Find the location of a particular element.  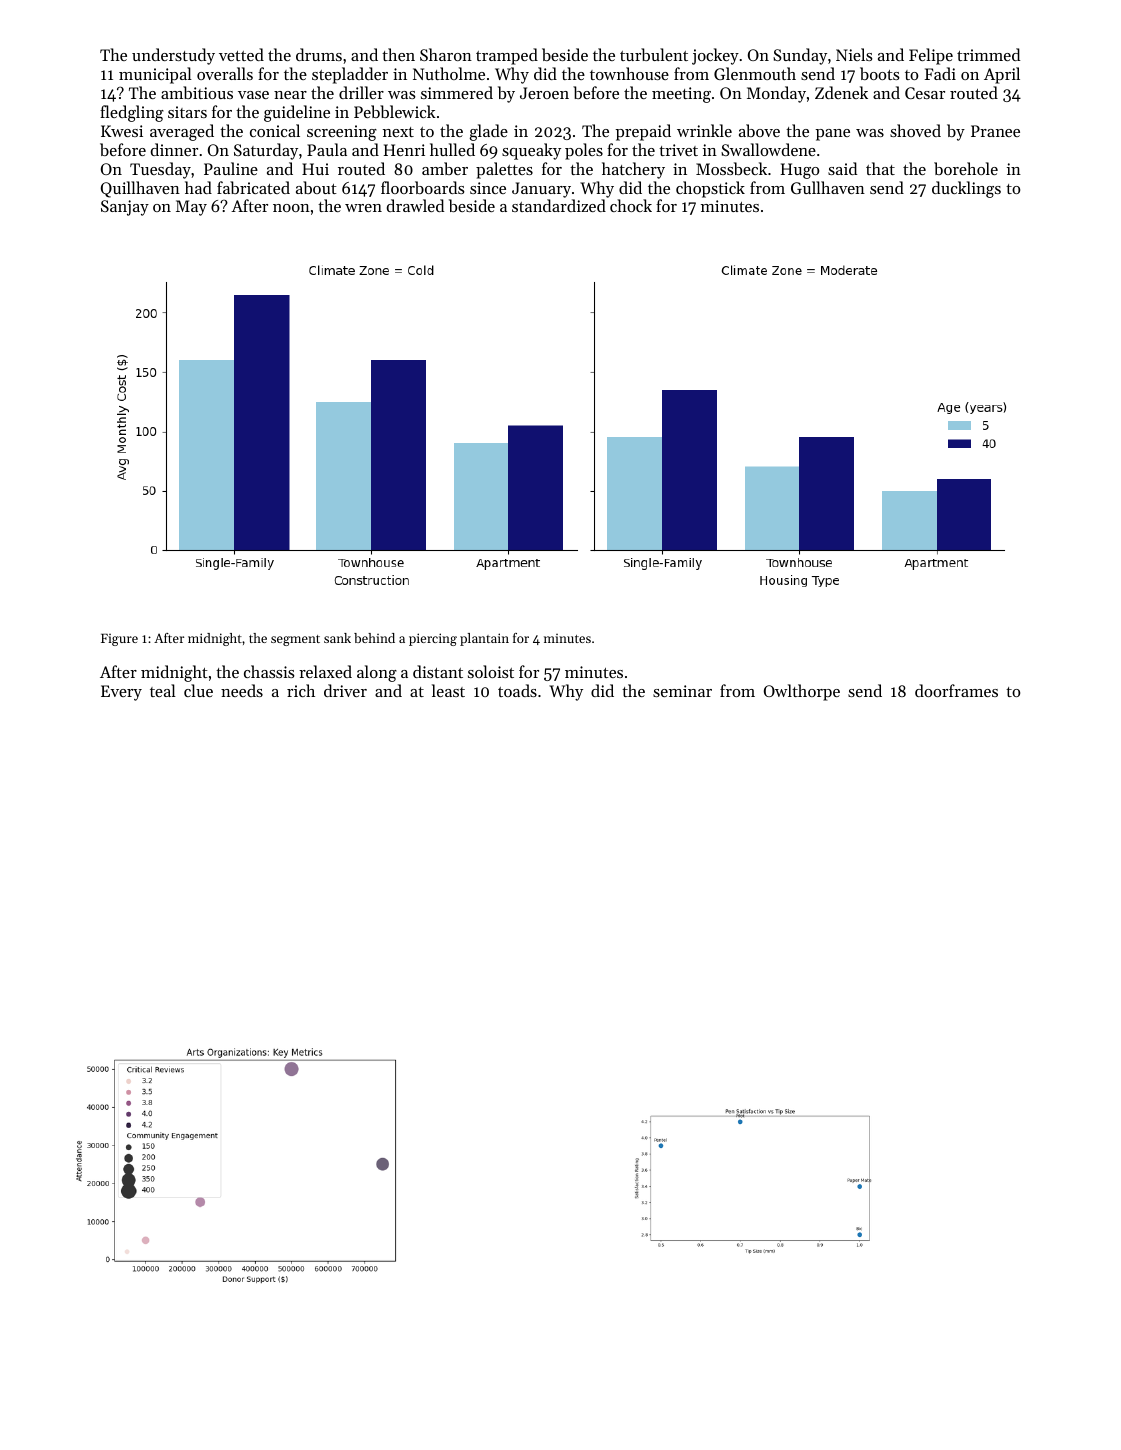

Sanjay is located at coordinates (125, 208).
